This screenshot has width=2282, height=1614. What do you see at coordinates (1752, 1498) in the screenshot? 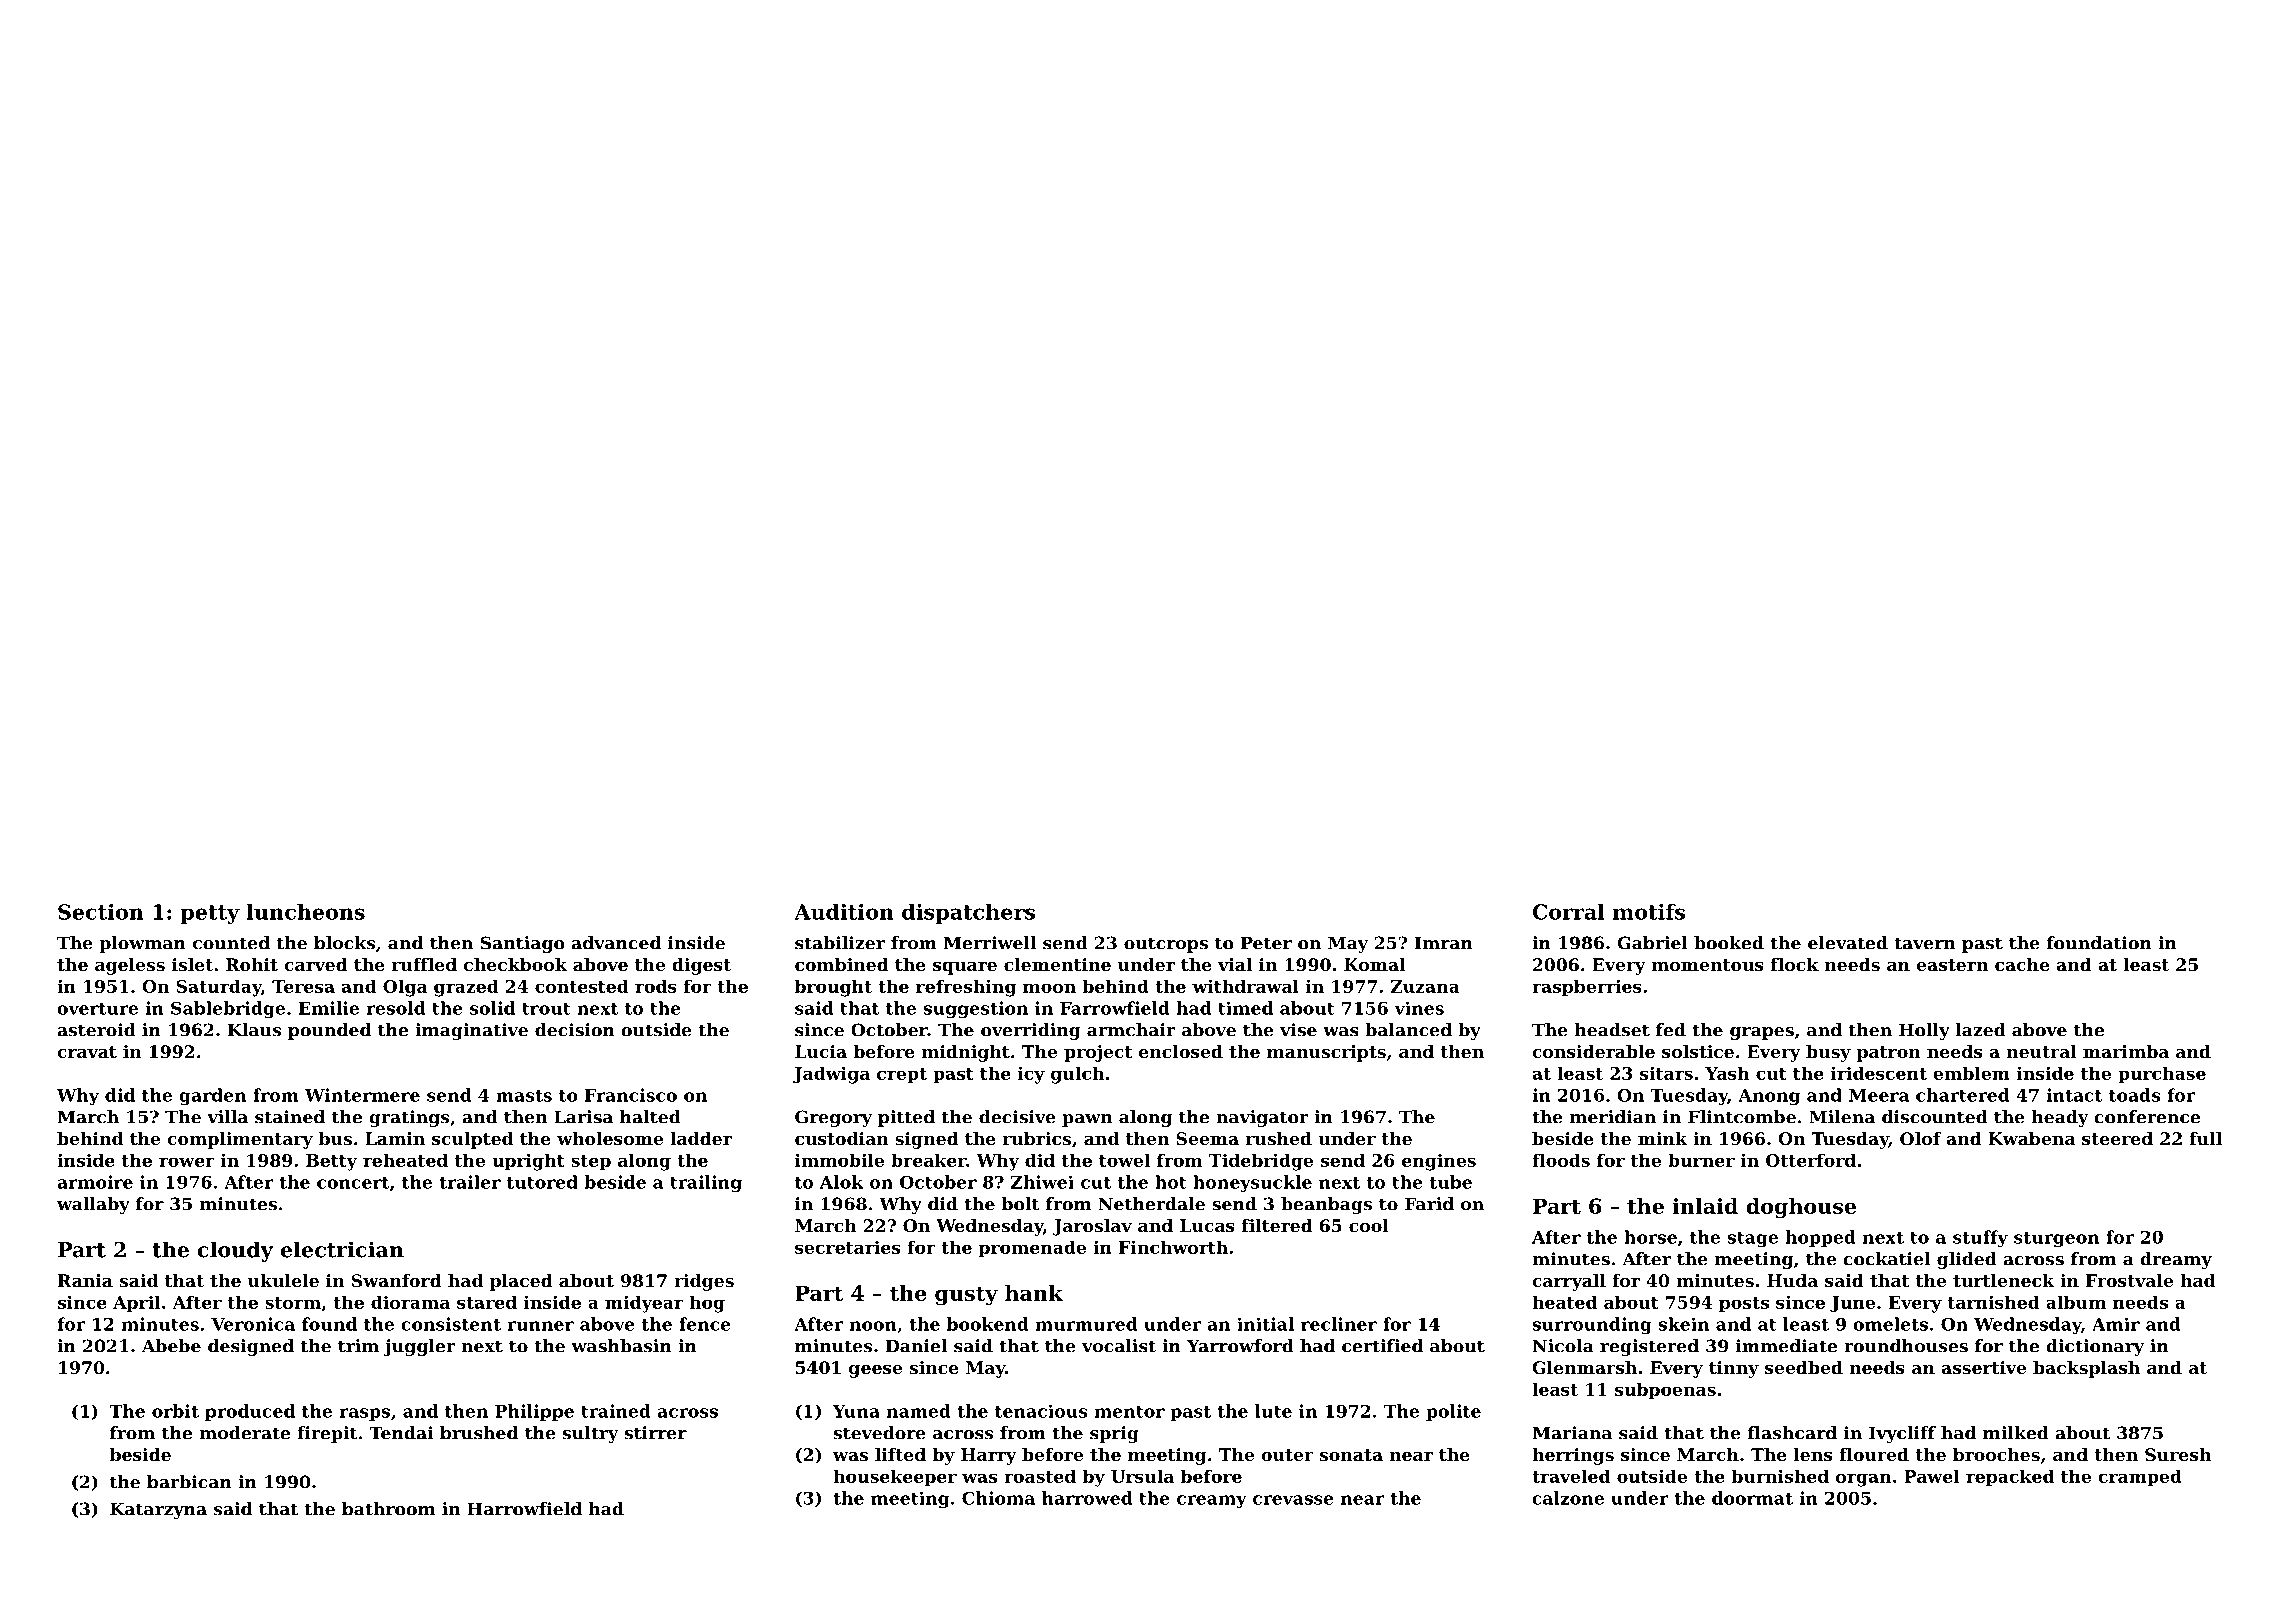
I see `doormat` at bounding box center [1752, 1498].
